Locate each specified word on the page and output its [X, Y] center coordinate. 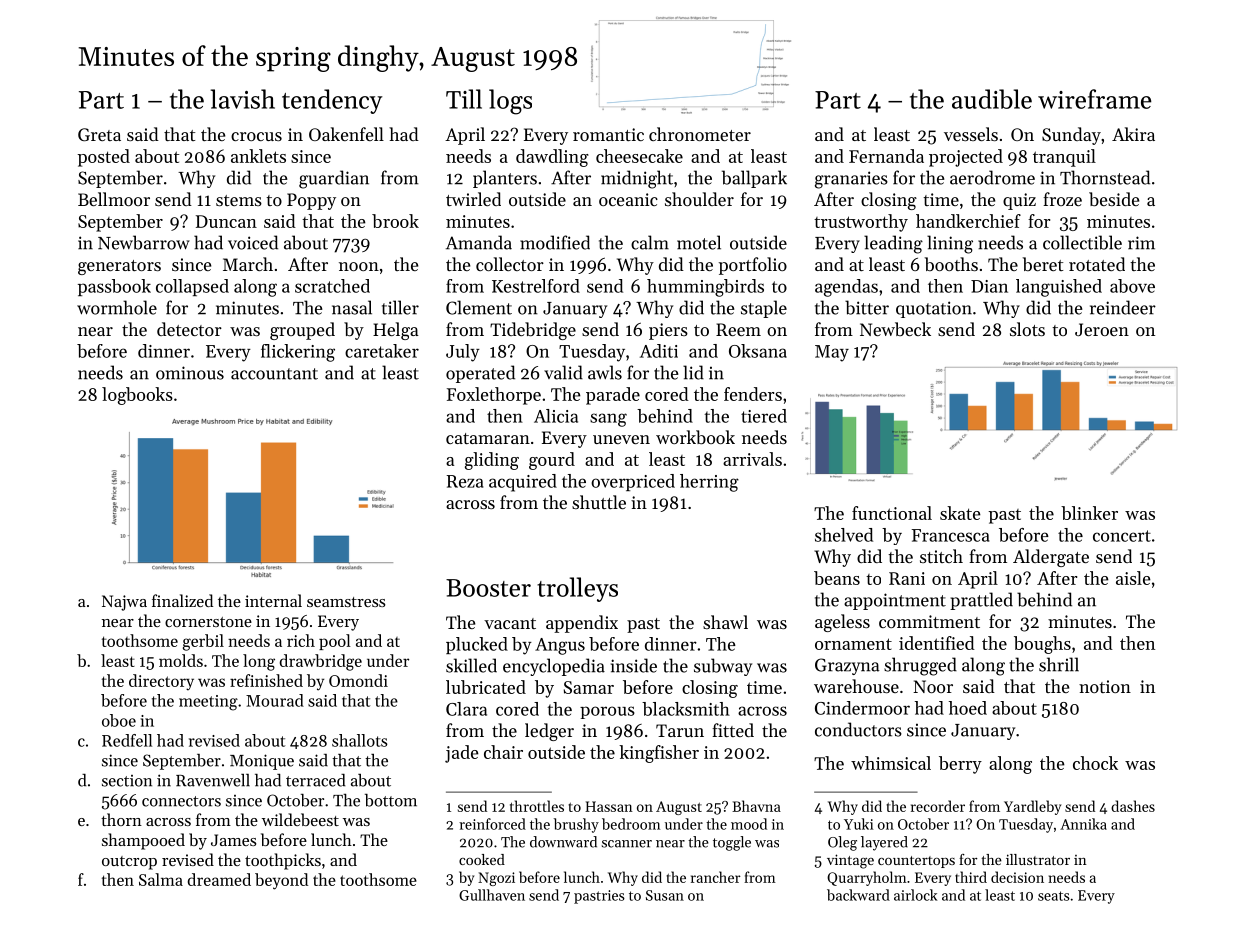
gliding [492, 461]
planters [505, 179]
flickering [298, 353]
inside [634, 665]
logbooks [137, 396]
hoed [968, 708]
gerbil [203, 642]
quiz [1019, 201]
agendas [846, 288]
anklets [258, 156]
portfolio [753, 266]
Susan [665, 895]
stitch [941, 556]
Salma [161, 879]
